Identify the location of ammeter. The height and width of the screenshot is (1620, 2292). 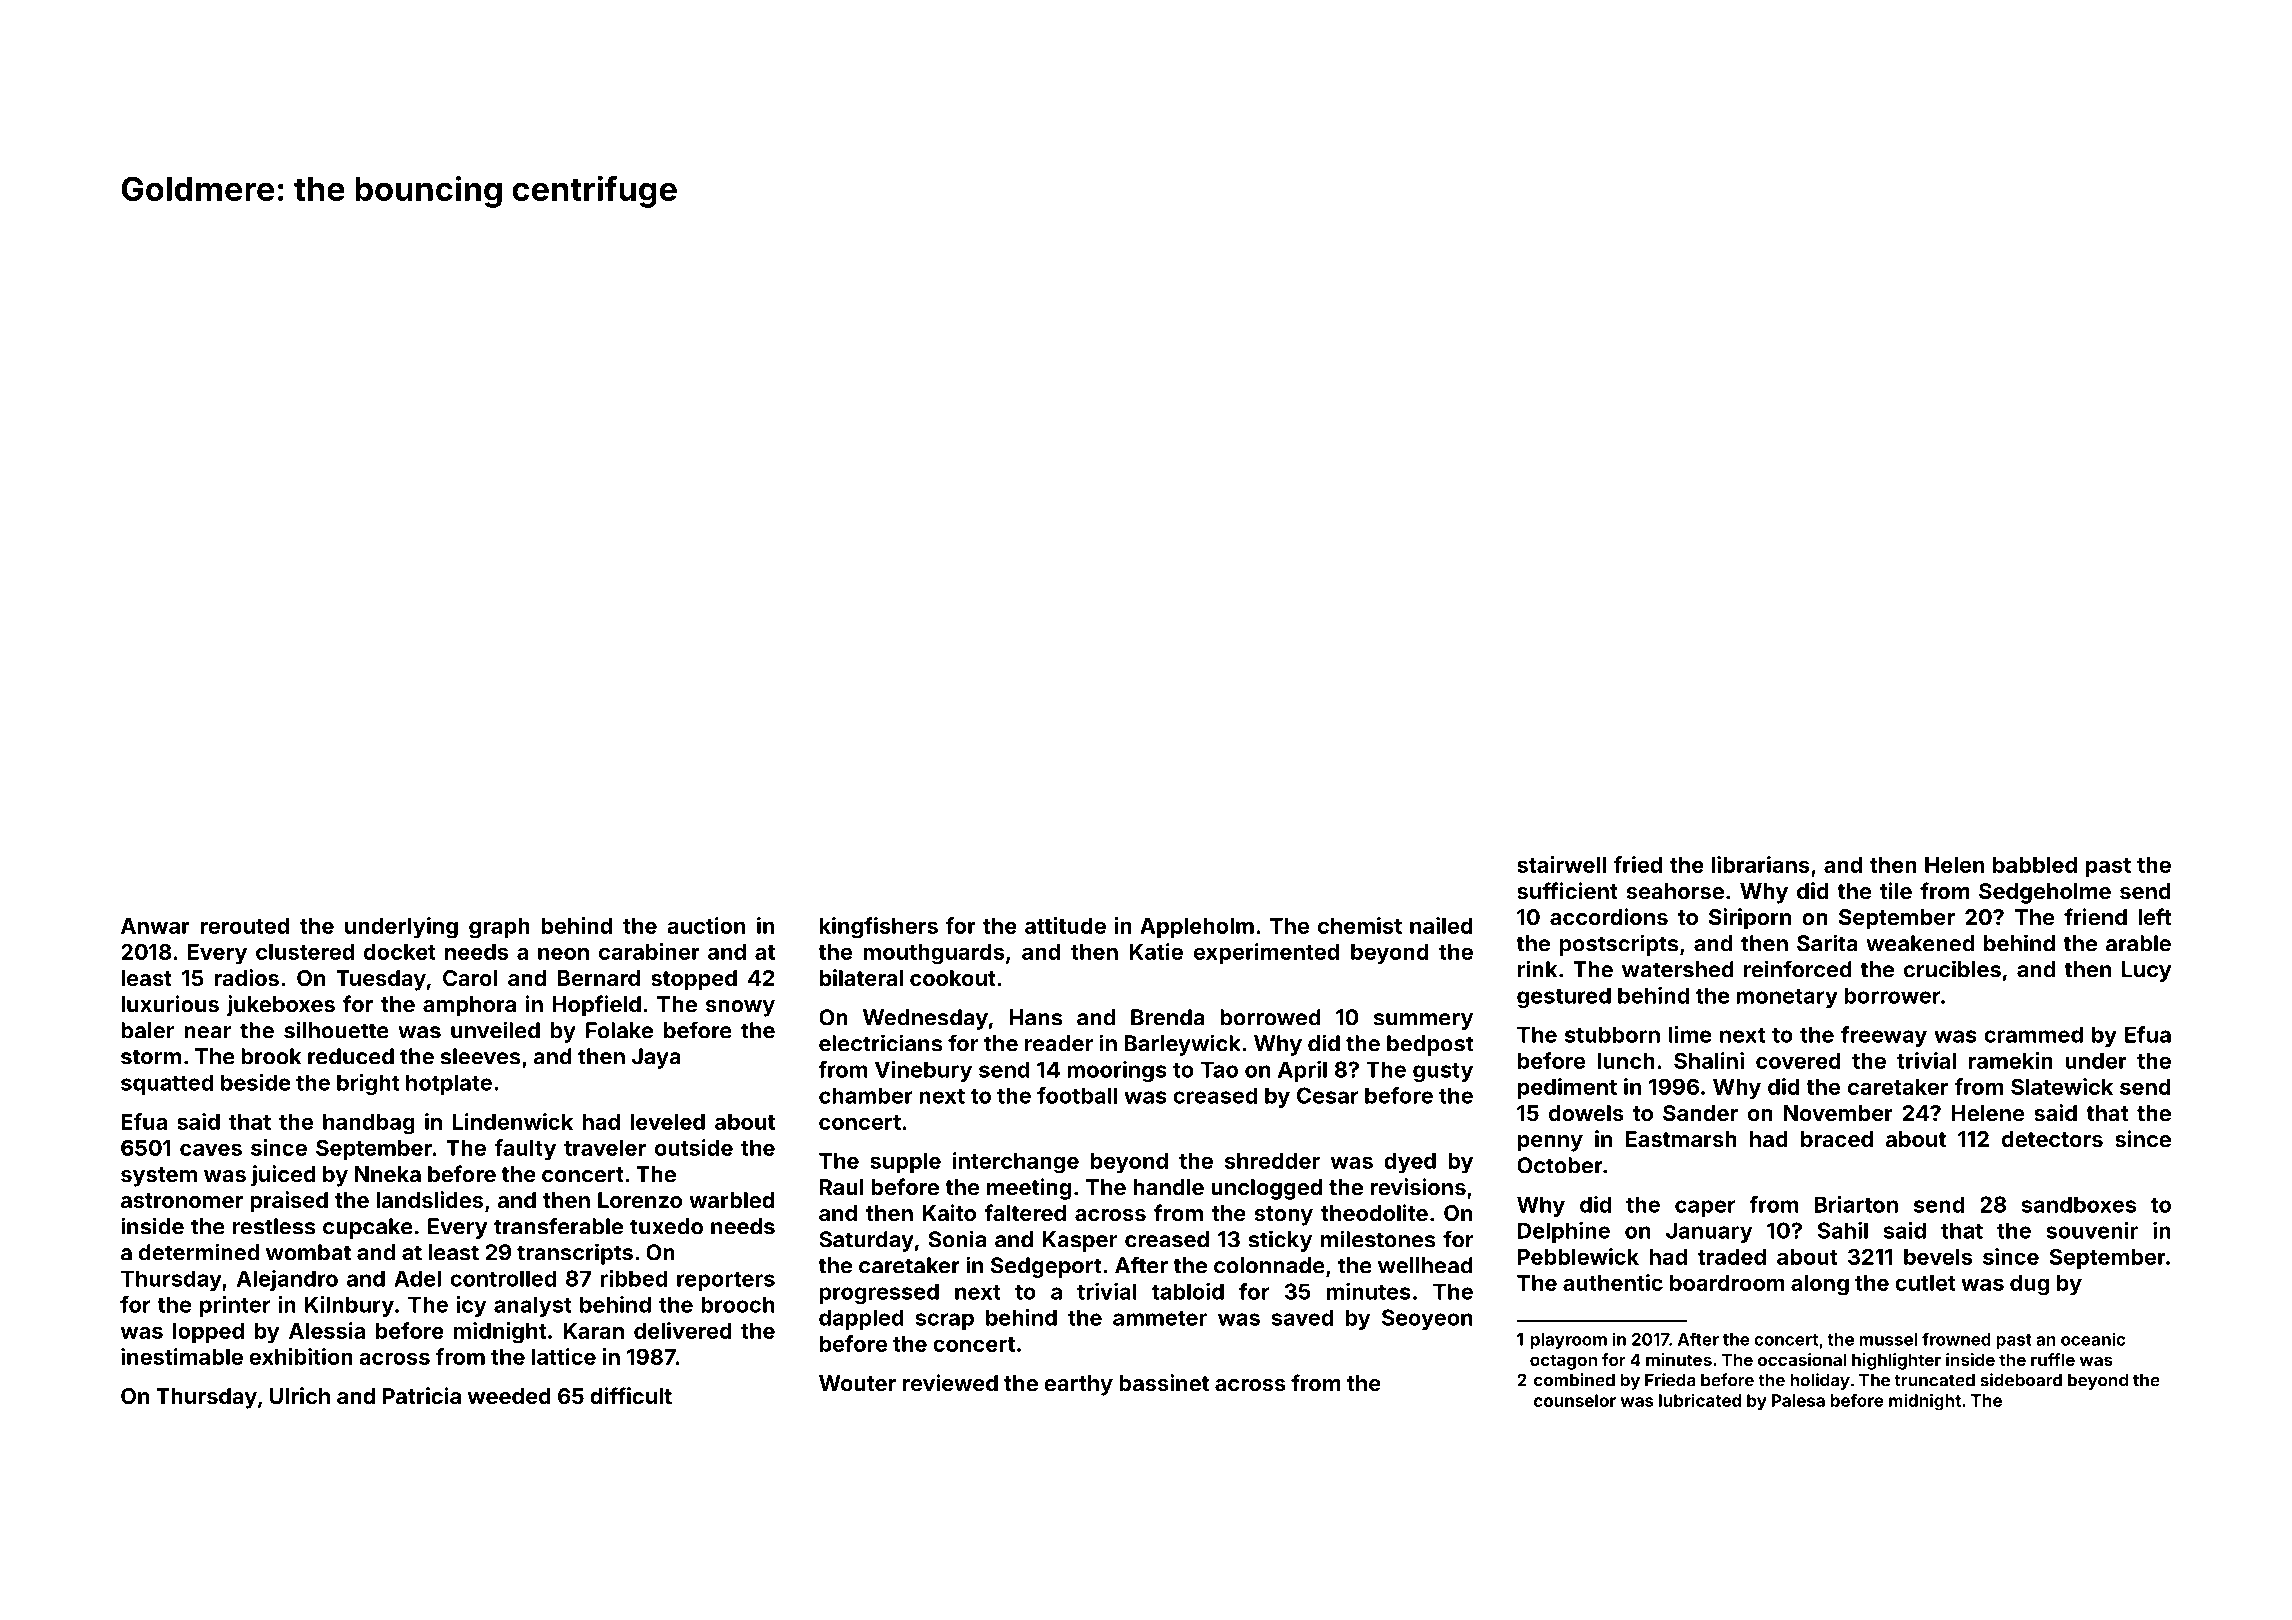
(1160, 1318).
